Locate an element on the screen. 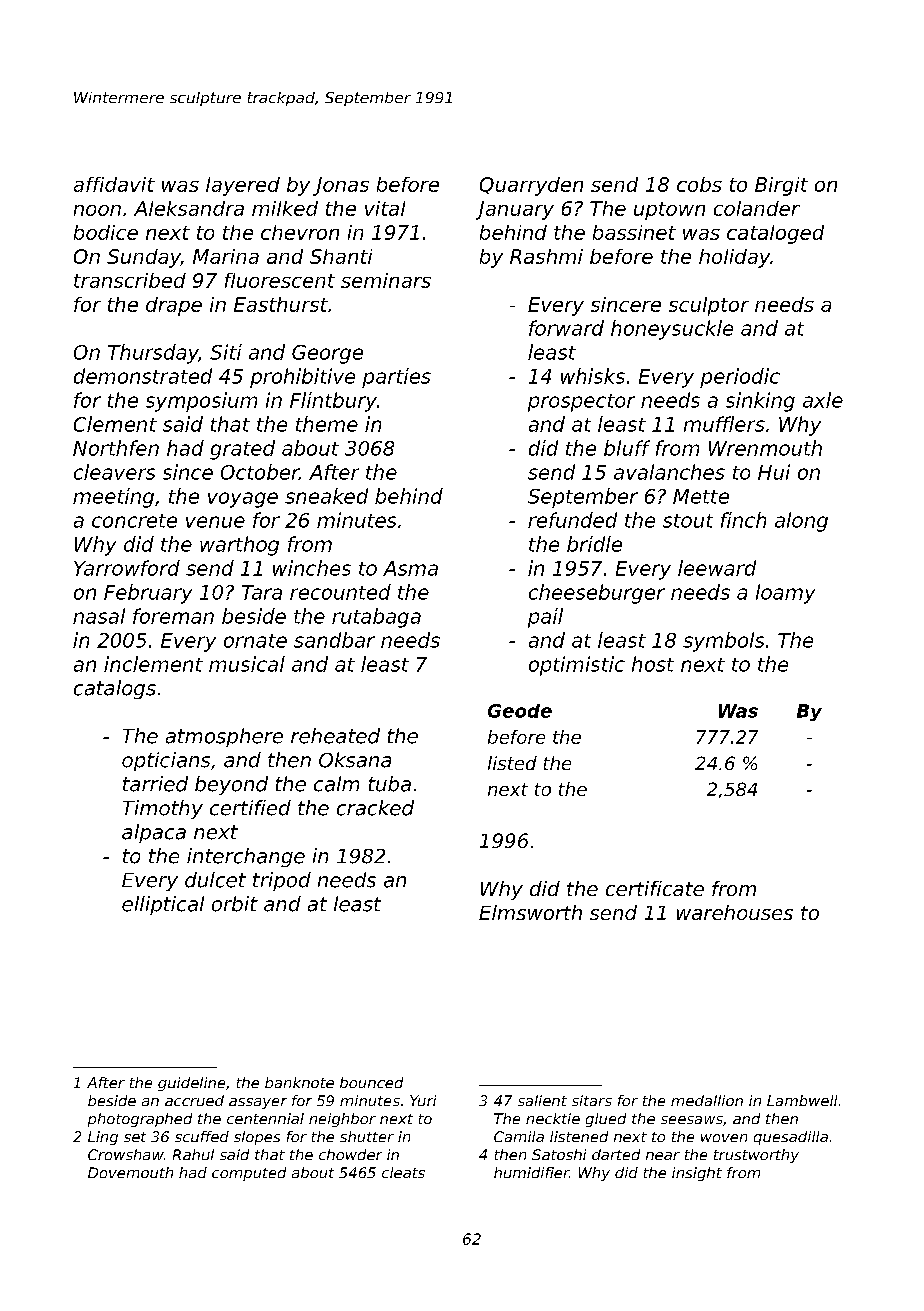 The height and width of the screenshot is (1311, 924). Yuri is located at coordinates (423, 1100).
